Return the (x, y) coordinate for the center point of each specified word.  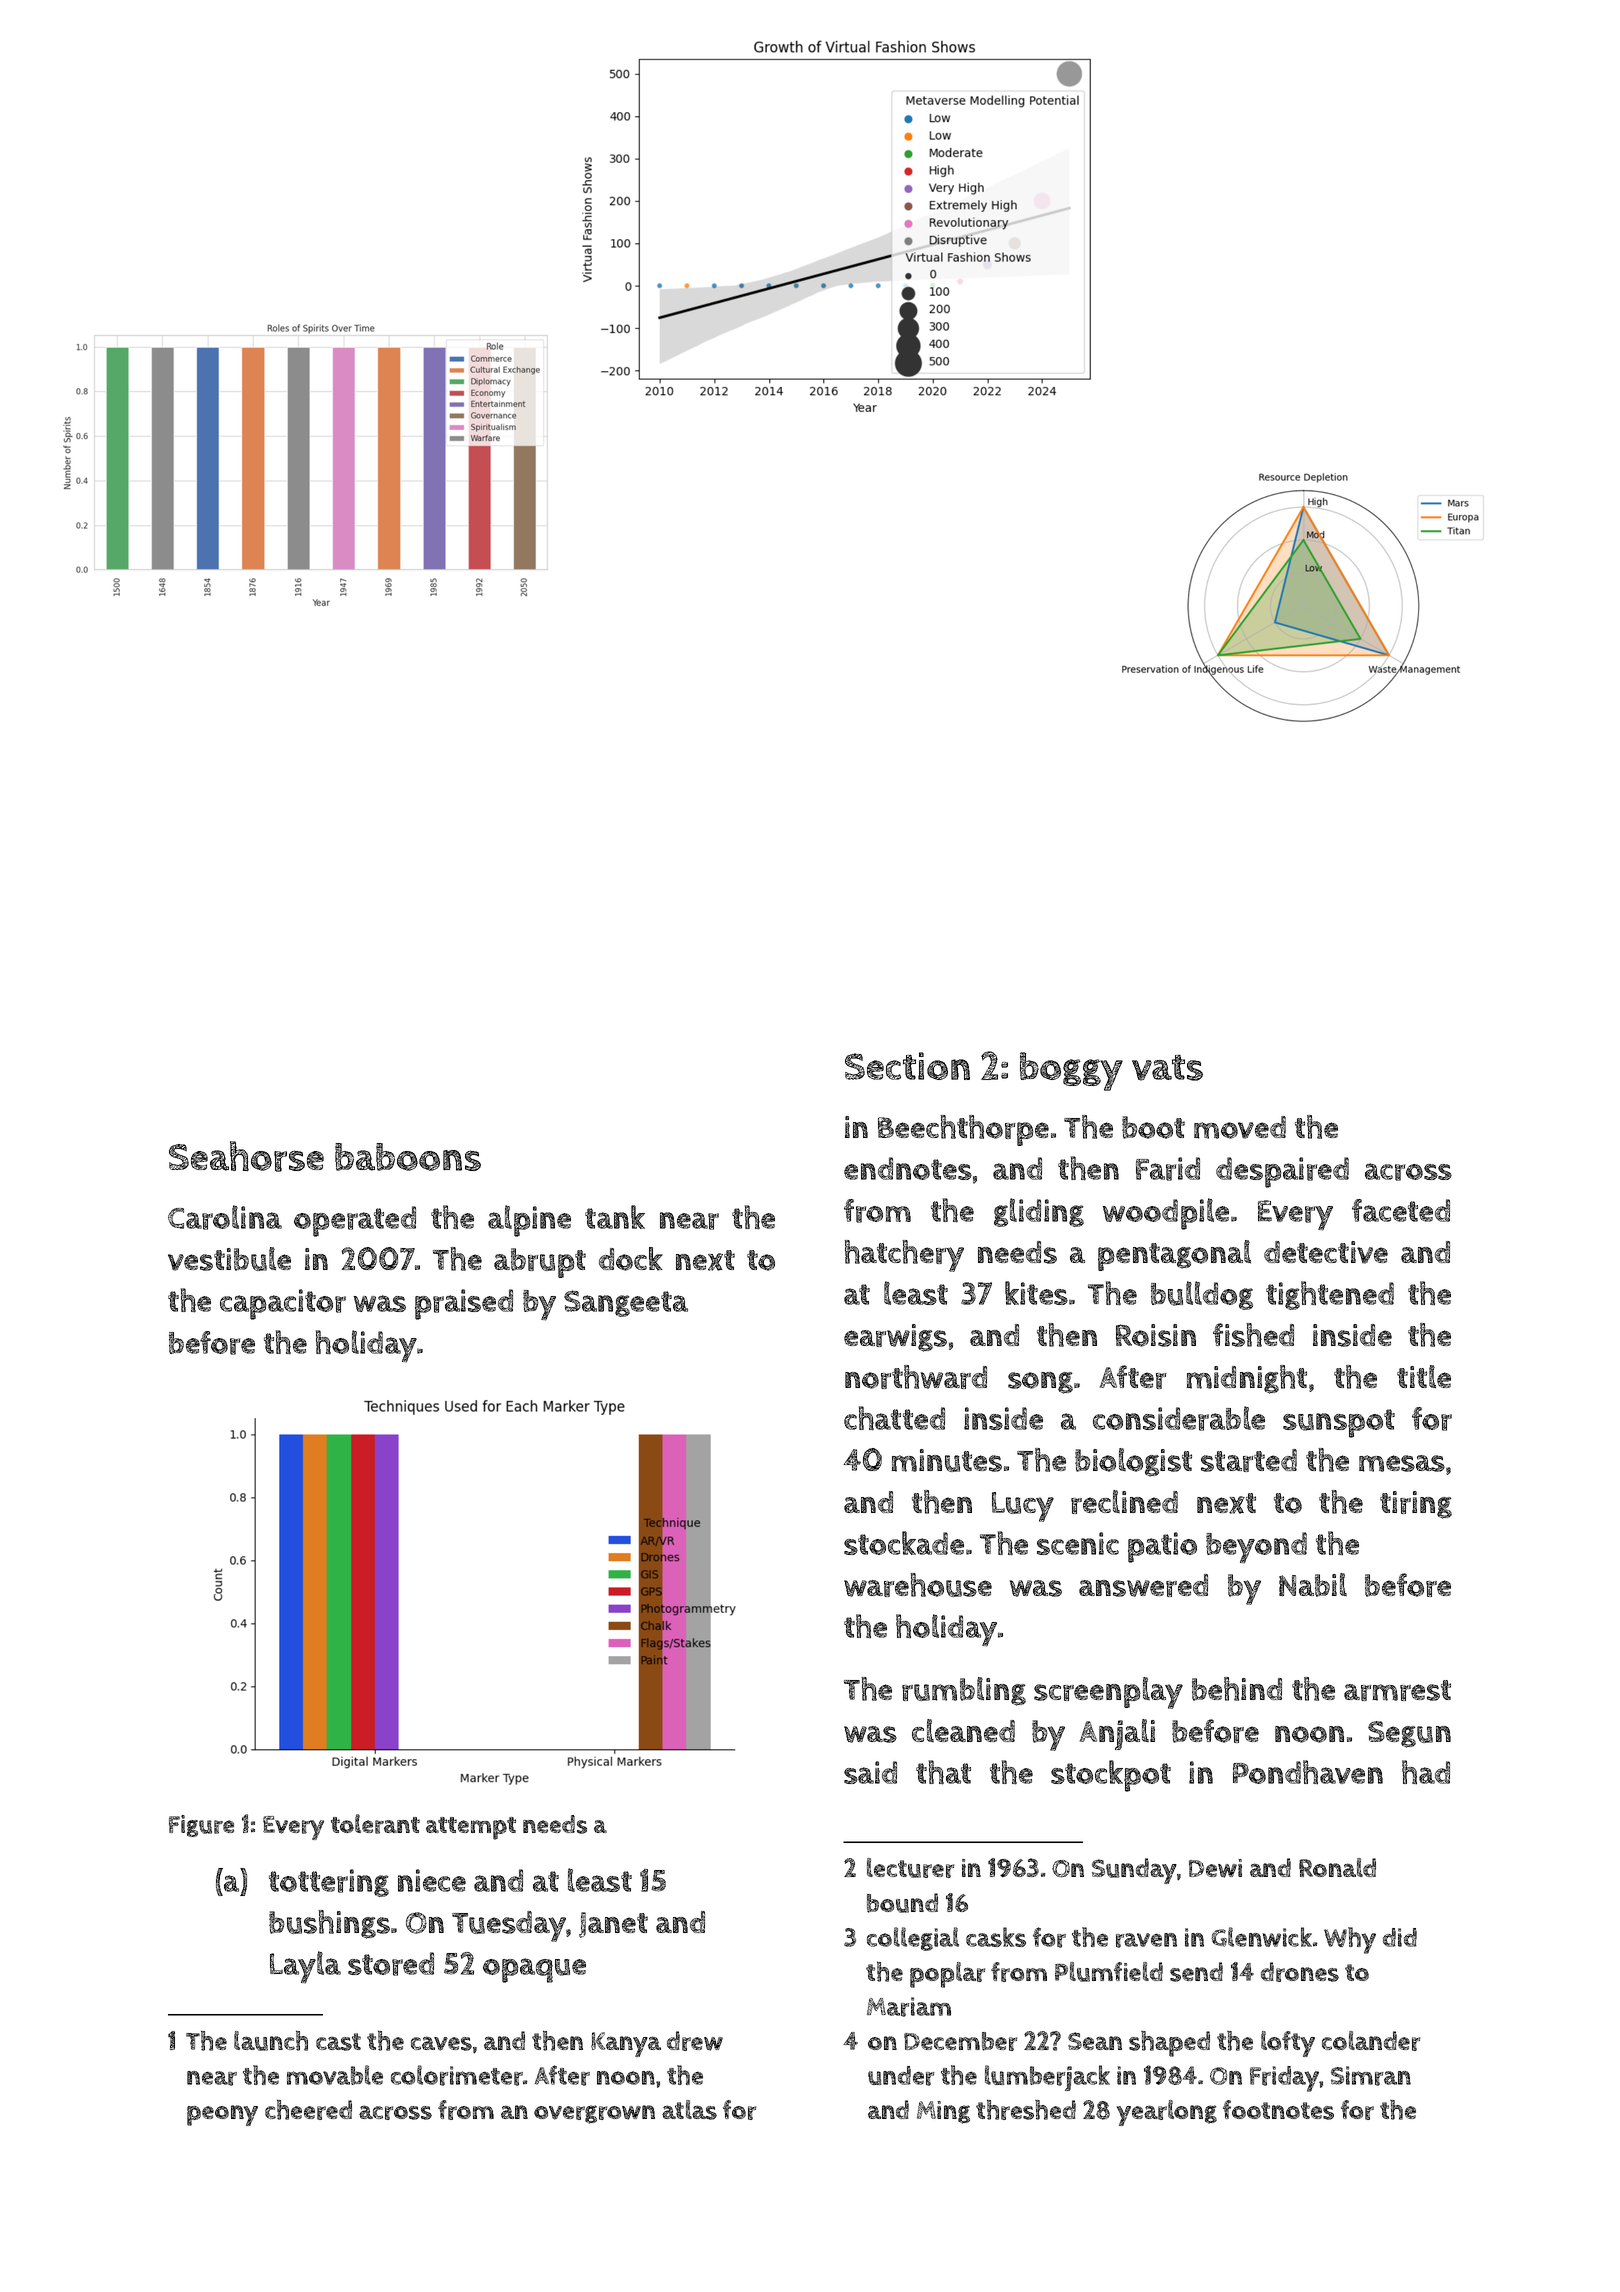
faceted (1401, 1210)
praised (464, 1304)
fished (1253, 1335)
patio (1162, 1547)
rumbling (964, 1691)
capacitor (283, 1304)
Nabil (1313, 1585)
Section (907, 1066)
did (1400, 1937)
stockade (904, 1543)
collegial (913, 1939)
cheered (308, 2109)
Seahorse (246, 1156)
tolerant (375, 1824)
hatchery (904, 1256)
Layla (305, 1967)
